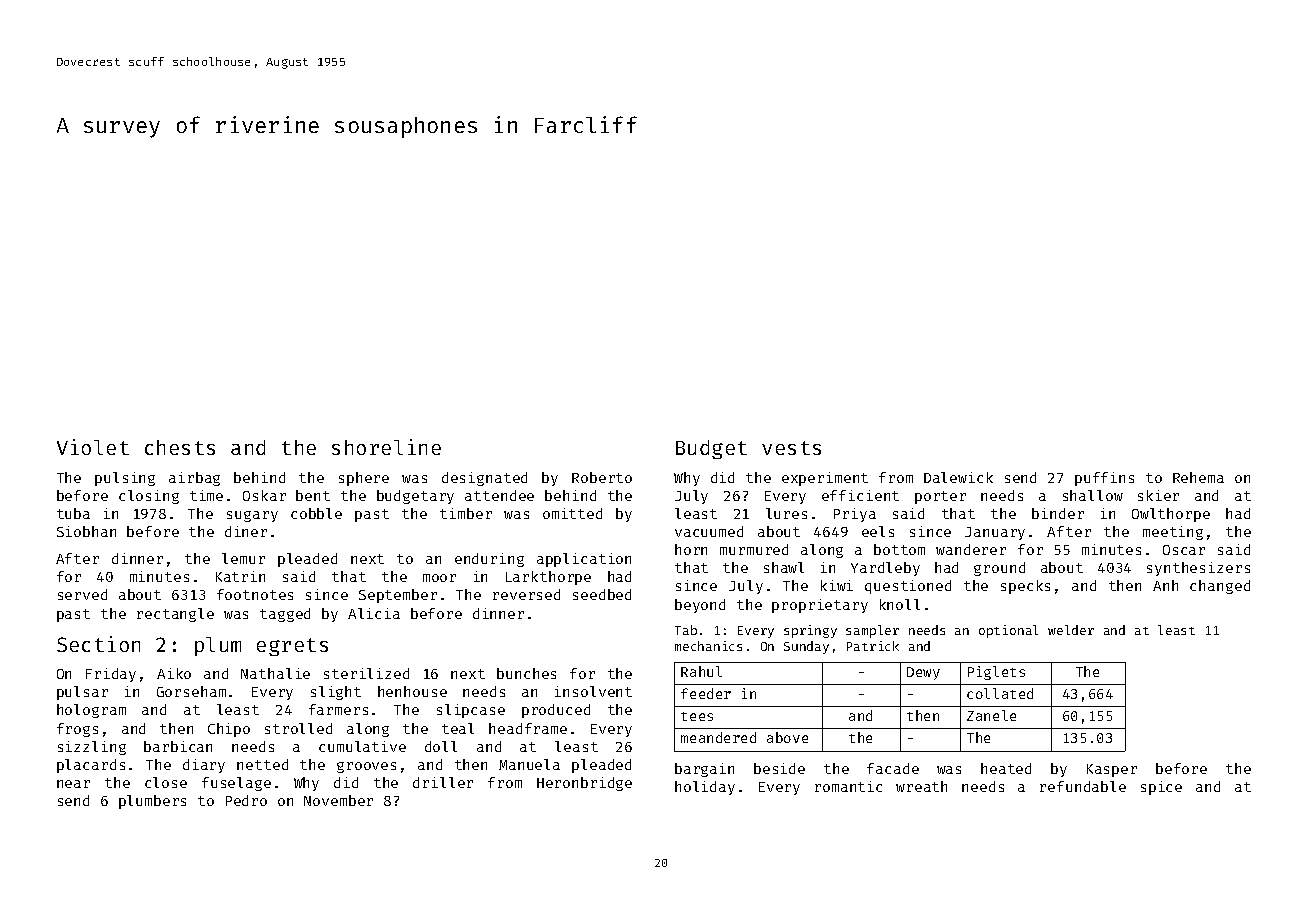 This document has width=1308, height=924. What do you see at coordinates (1104, 479) in the document?
I see `puffins` at bounding box center [1104, 479].
